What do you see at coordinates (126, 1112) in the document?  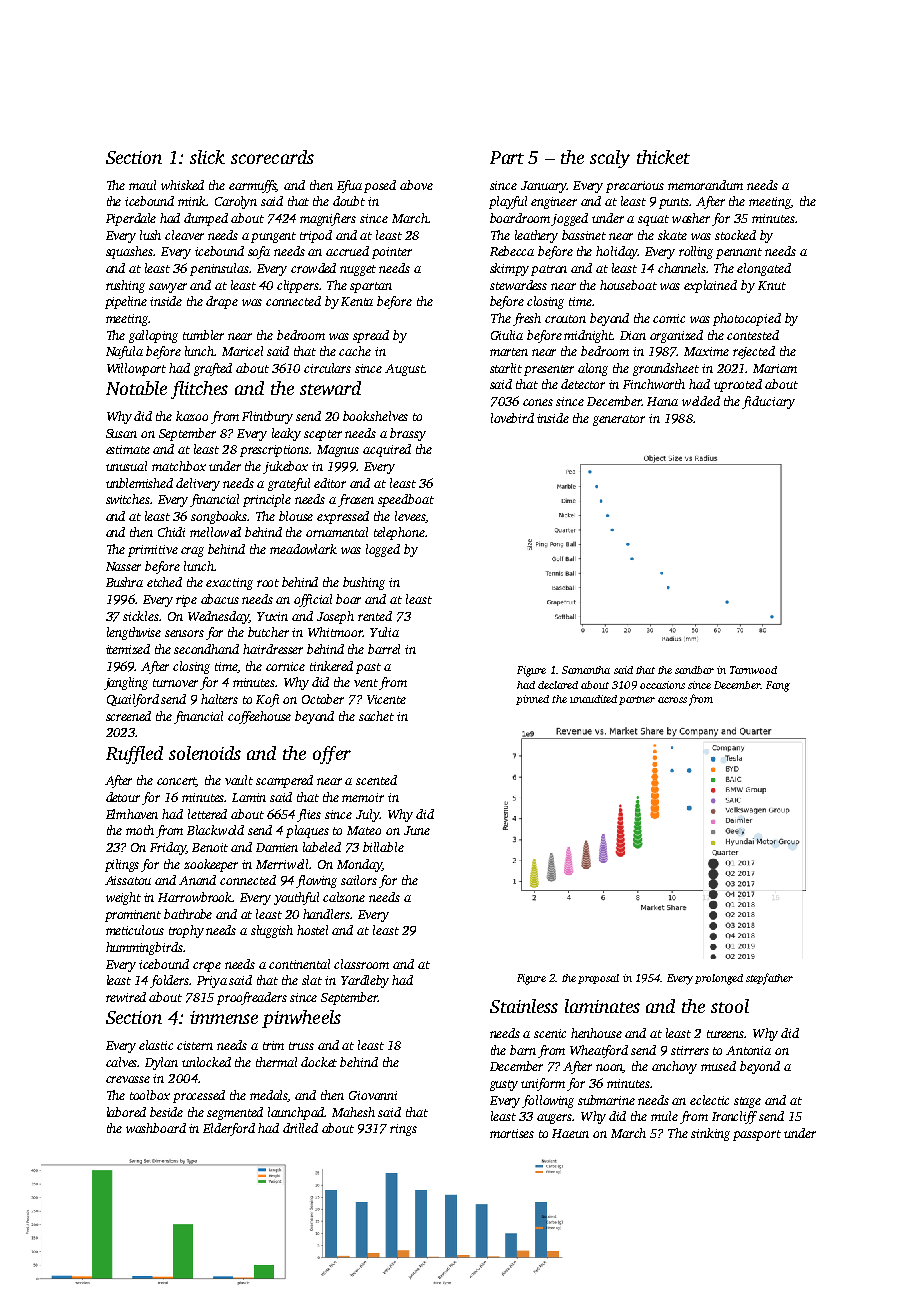 I see `labored` at bounding box center [126, 1112].
